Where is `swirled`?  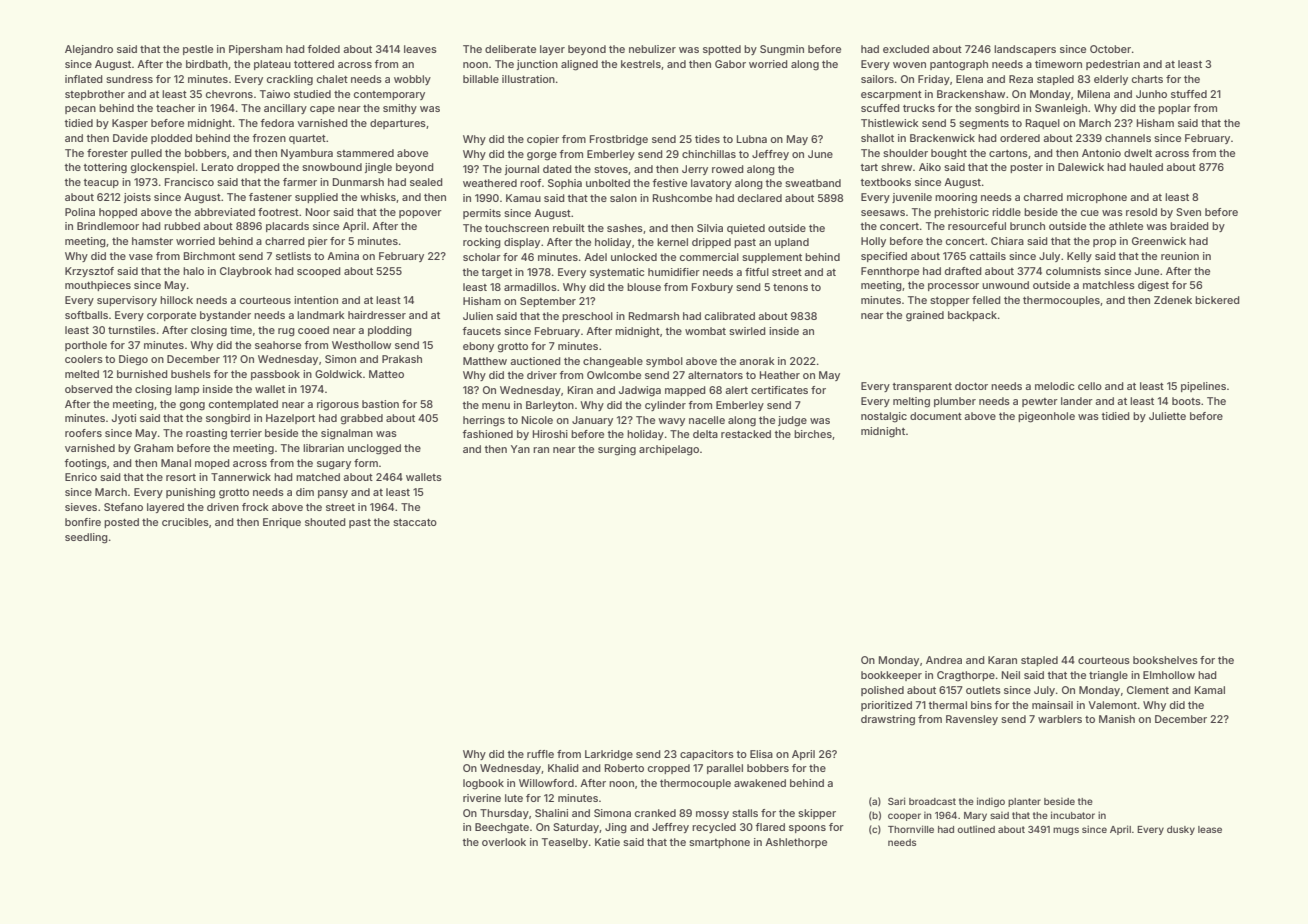 swirled is located at coordinates (747, 331).
